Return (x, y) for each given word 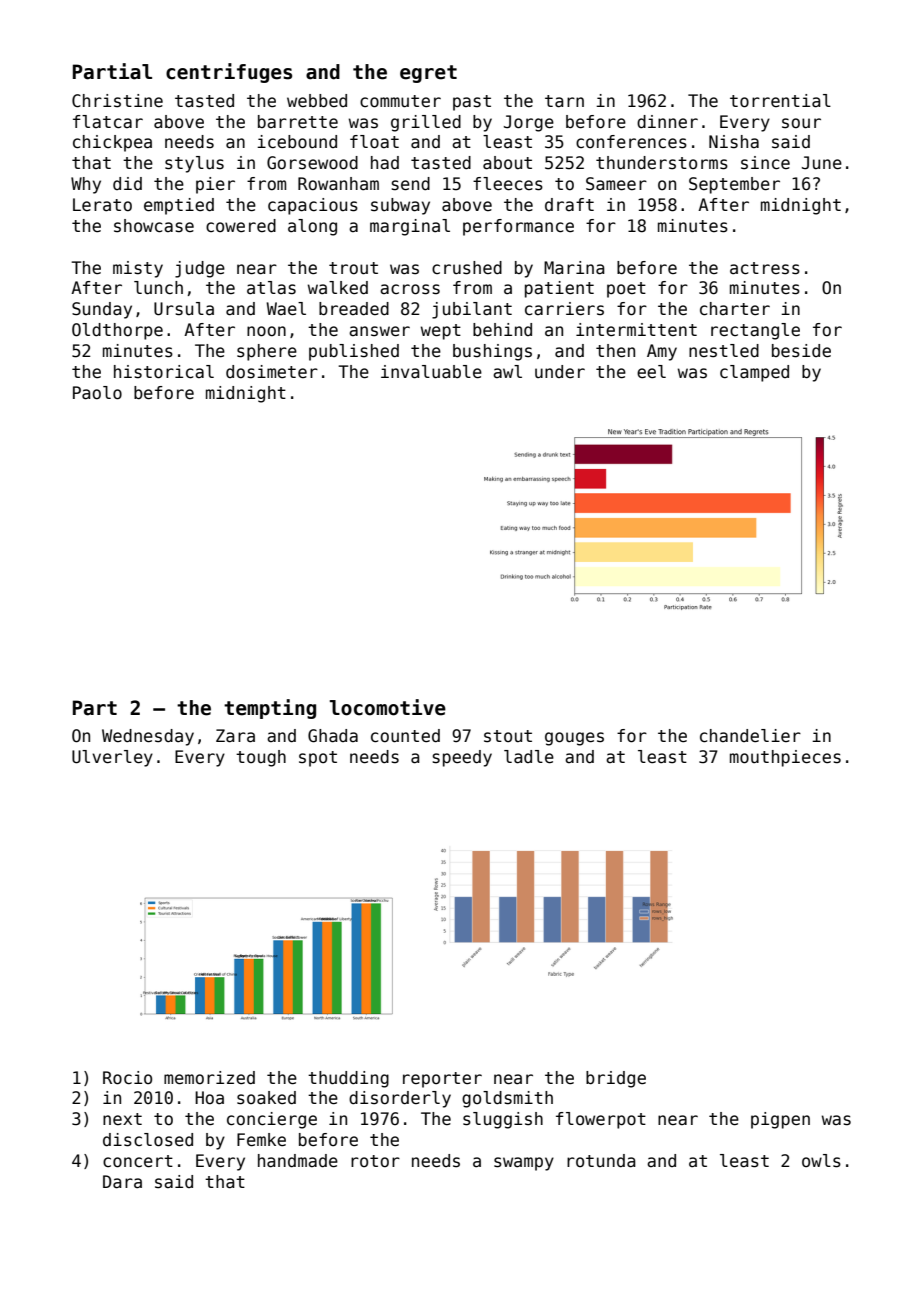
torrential (780, 101)
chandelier (750, 736)
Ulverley (112, 758)
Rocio (127, 1078)
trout (353, 268)
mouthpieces (785, 758)
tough (261, 758)
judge (200, 269)
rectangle (755, 331)
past (472, 103)
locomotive (388, 707)
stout (508, 736)
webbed (317, 101)
